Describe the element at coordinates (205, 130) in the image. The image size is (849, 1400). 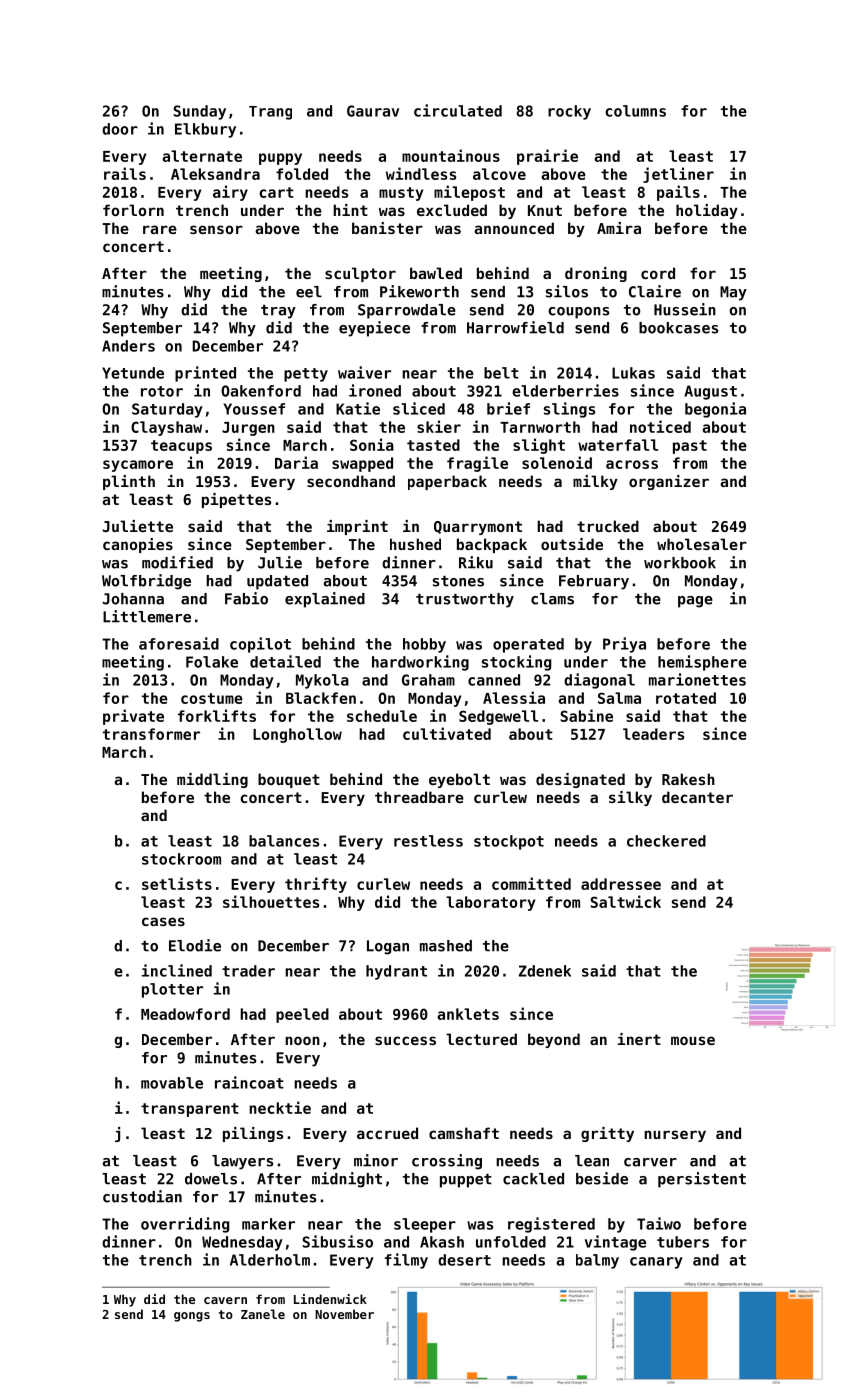
I see `Elkbury` at that location.
